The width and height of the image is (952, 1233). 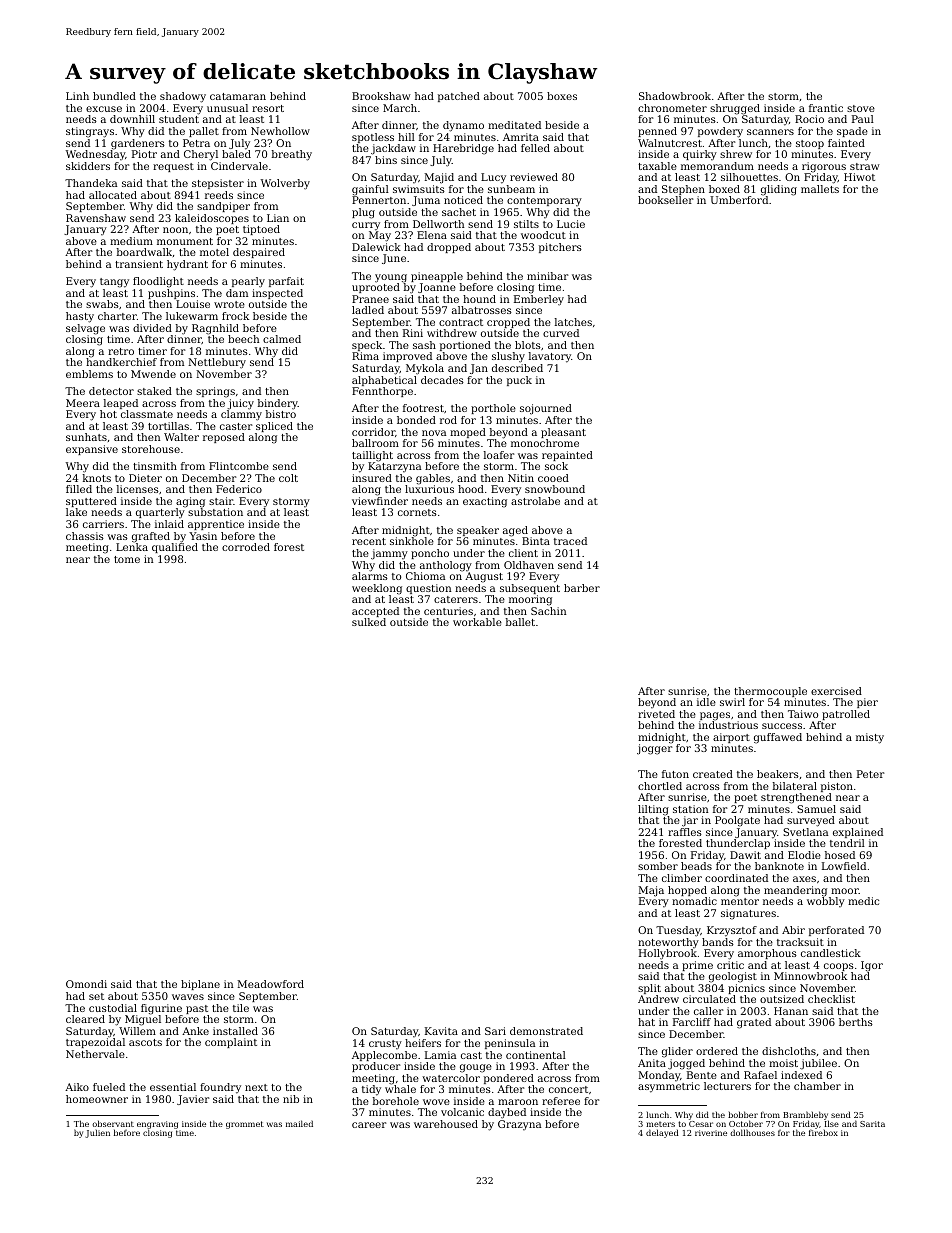 What do you see at coordinates (200, 985) in the image?
I see `biplane` at bounding box center [200, 985].
